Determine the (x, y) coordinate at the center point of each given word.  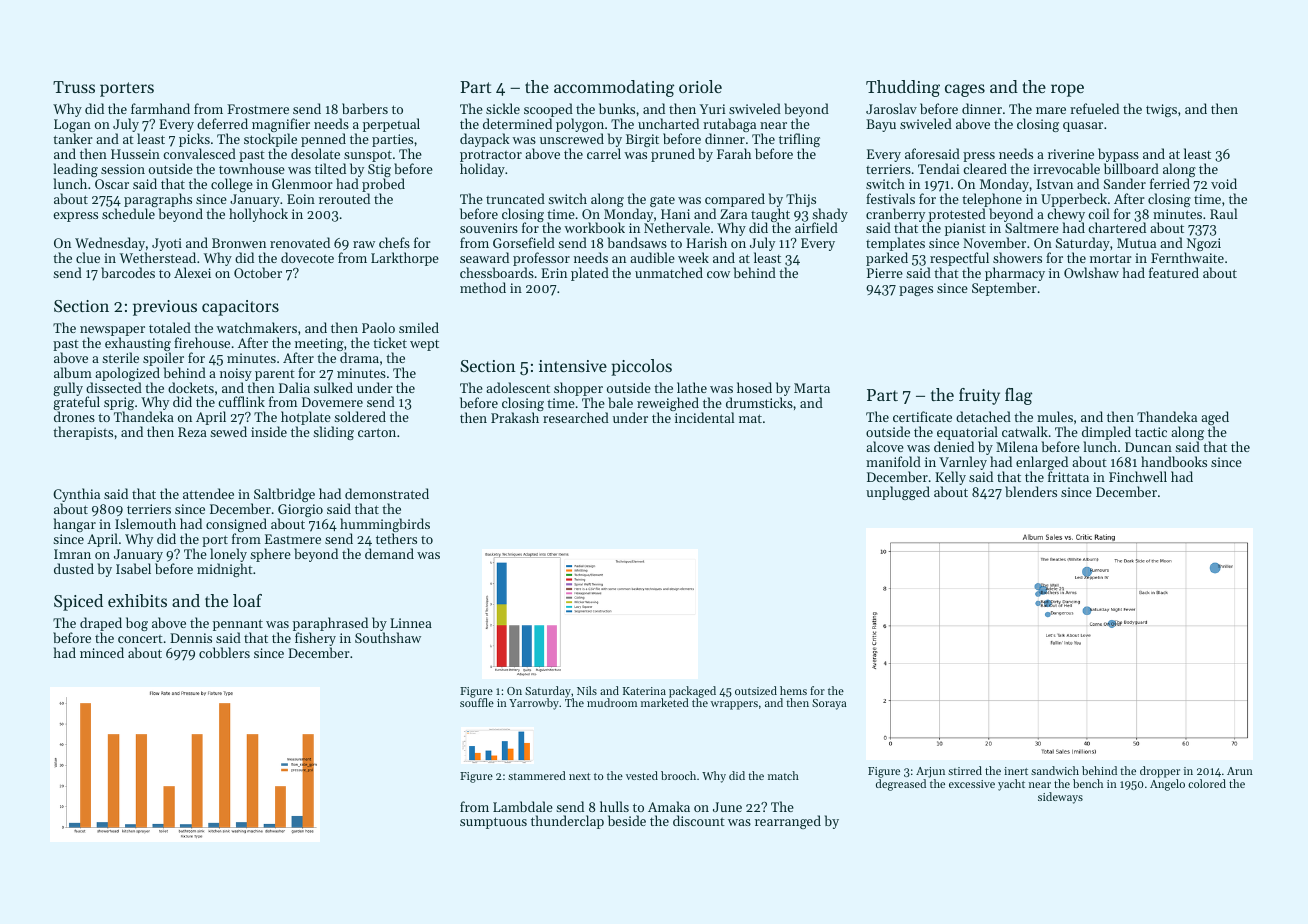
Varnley (963, 464)
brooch (678, 775)
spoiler (163, 359)
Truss (74, 87)
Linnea (411, 623)
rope (1067, 90)
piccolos (641, 367)
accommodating (614, 88)
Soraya (829, 704)
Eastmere (293, 539)
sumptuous (493, 823)
